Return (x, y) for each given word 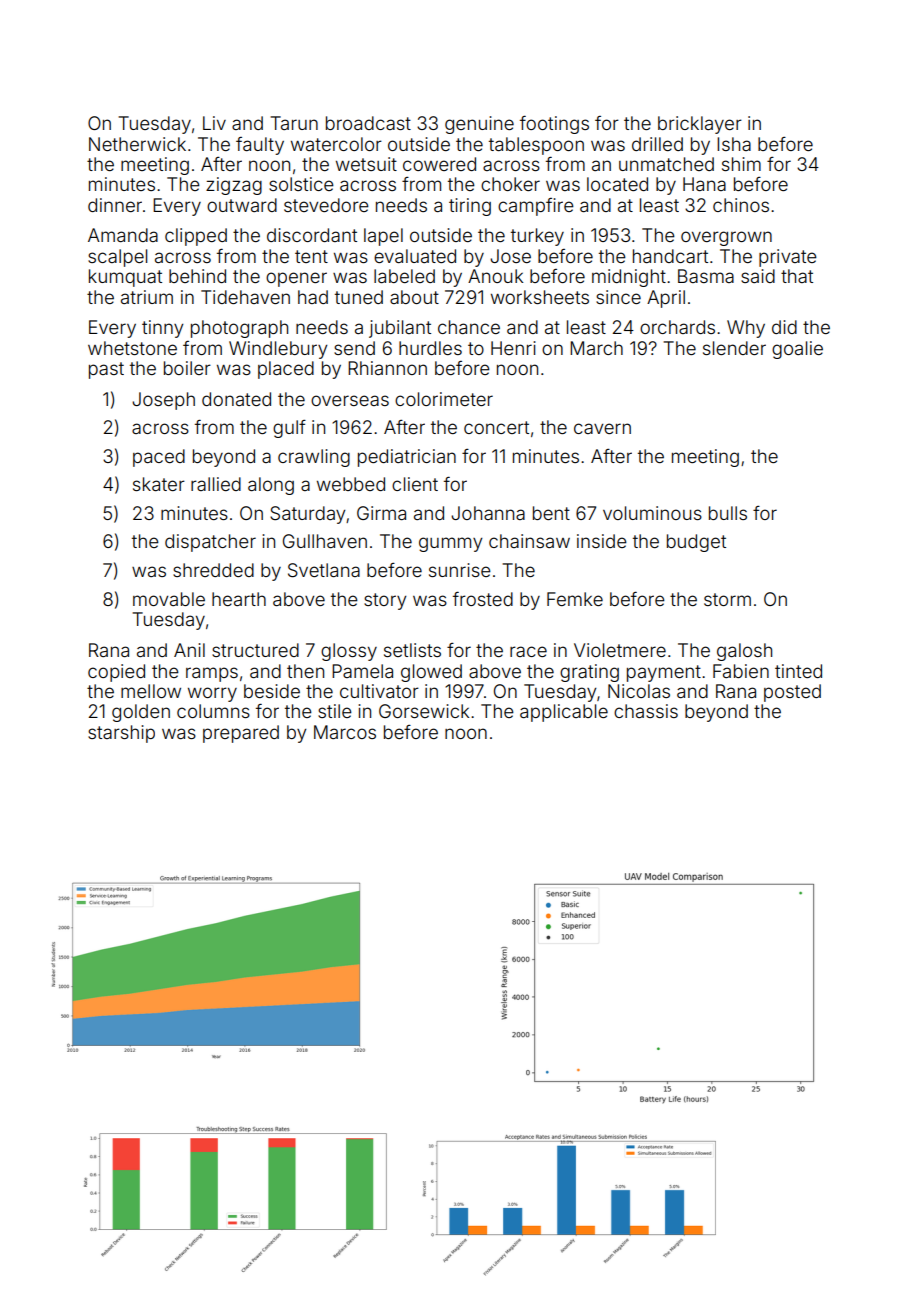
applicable (564, 713)
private (788, 258)
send (354, 348)
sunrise (460, 570)
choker (510, 184)
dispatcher (210, 543)
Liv (214, 123)
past (106, 370)
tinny (162, 329)
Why (746, 329)
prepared (241, 734)
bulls (728, 513)
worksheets (540, 297)
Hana (704, 184)
